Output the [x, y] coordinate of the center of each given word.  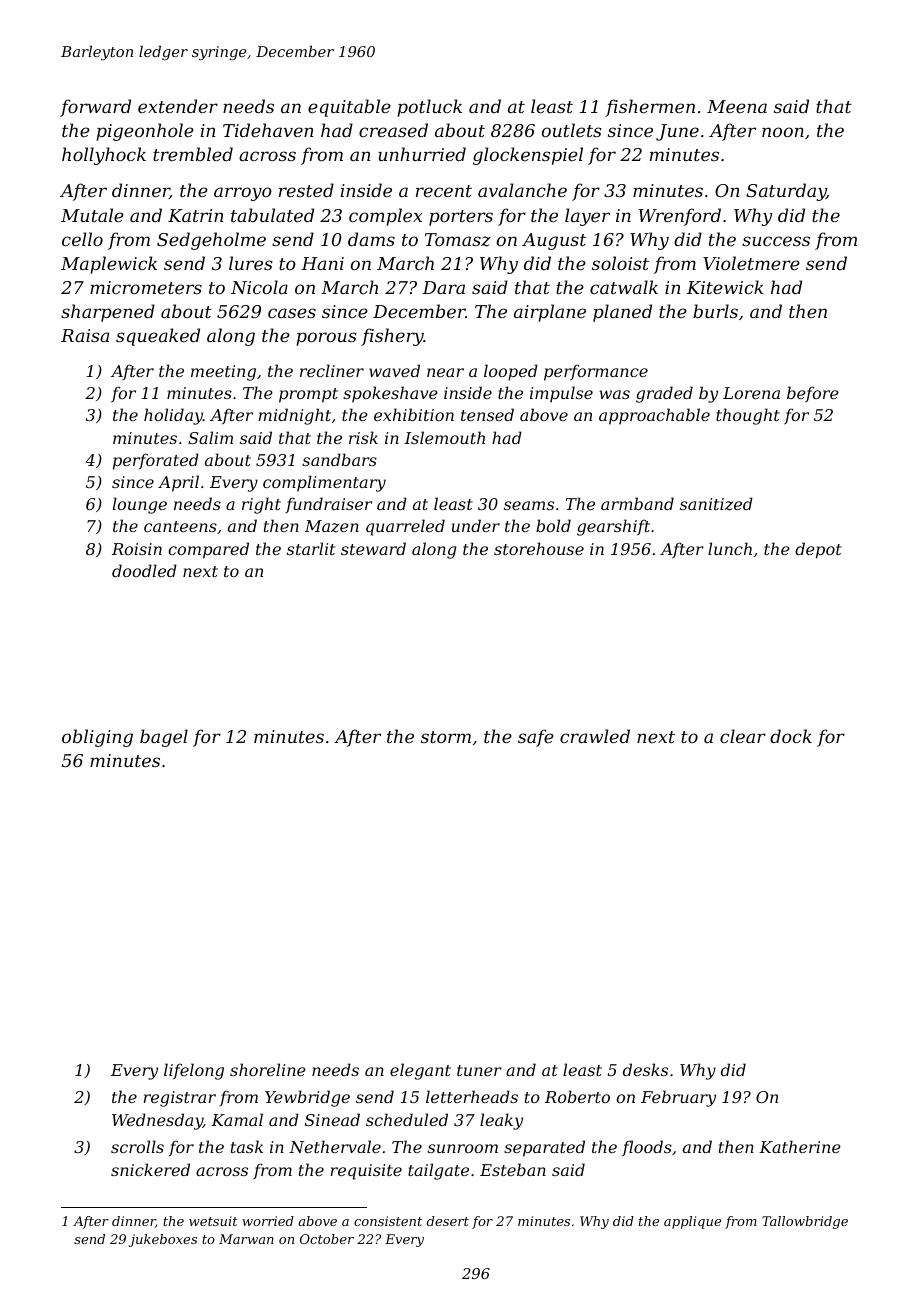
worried [268, 1221]
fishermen [650, 108]
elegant [420, 1071]
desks [645, 1069]
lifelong [194, 1071]
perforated [156, 461]
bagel [164, 738]
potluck [429, 108]
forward [95, 108]
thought [748, 416]
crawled [595, 736]
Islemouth [444, 437]
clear [743, 736]
